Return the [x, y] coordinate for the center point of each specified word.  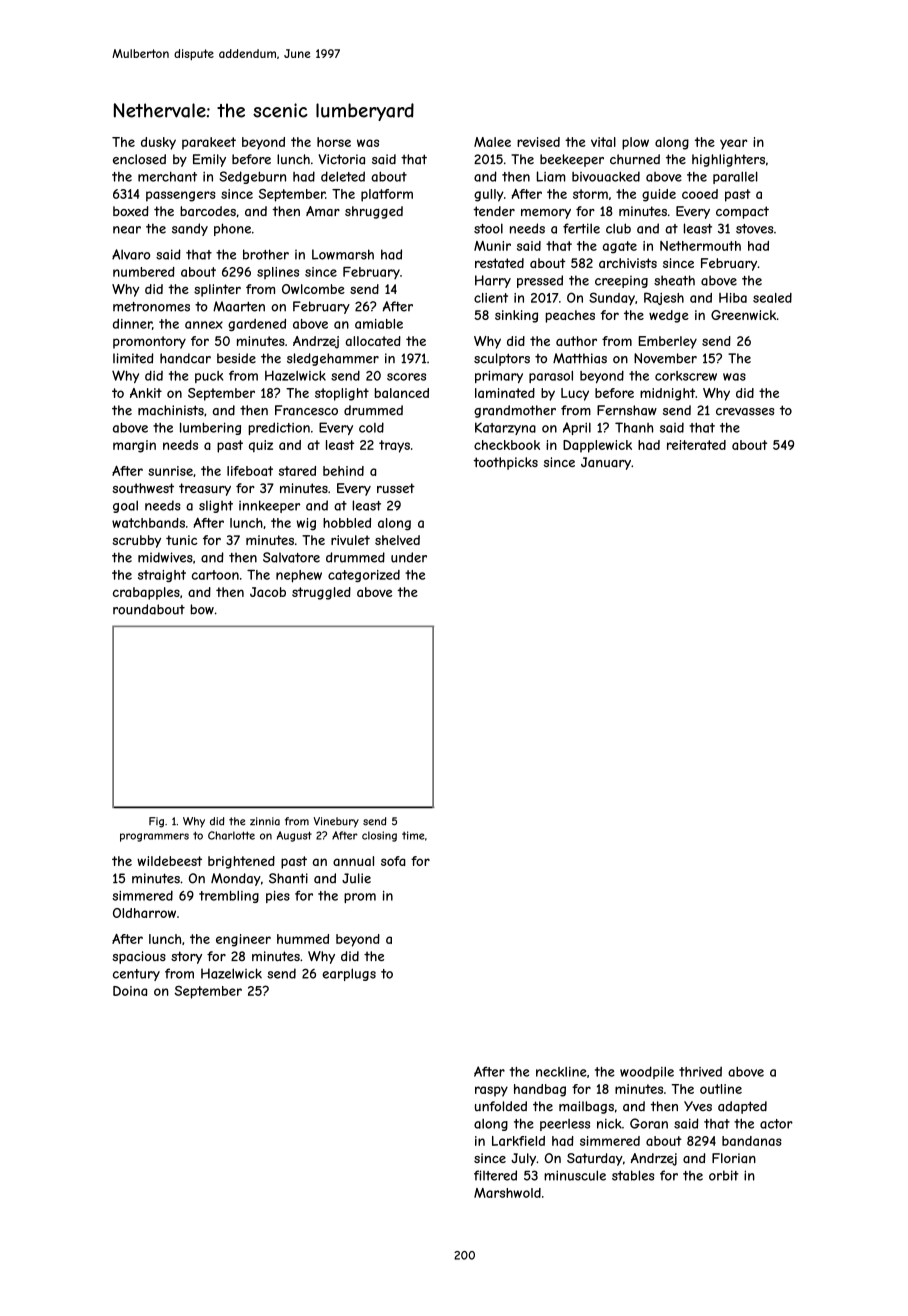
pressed [540, 281]
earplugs [349, 974]
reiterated [696, 445]
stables [633, 1175]
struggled [321, 593]
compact [742, 212]
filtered [495, 1175]
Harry [493, 281]
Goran [649, 1123]
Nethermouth [700, 246]
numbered [144, 272]
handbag [540, 1090]
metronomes [151, 307]
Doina [130, 991]
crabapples [146, 593]
